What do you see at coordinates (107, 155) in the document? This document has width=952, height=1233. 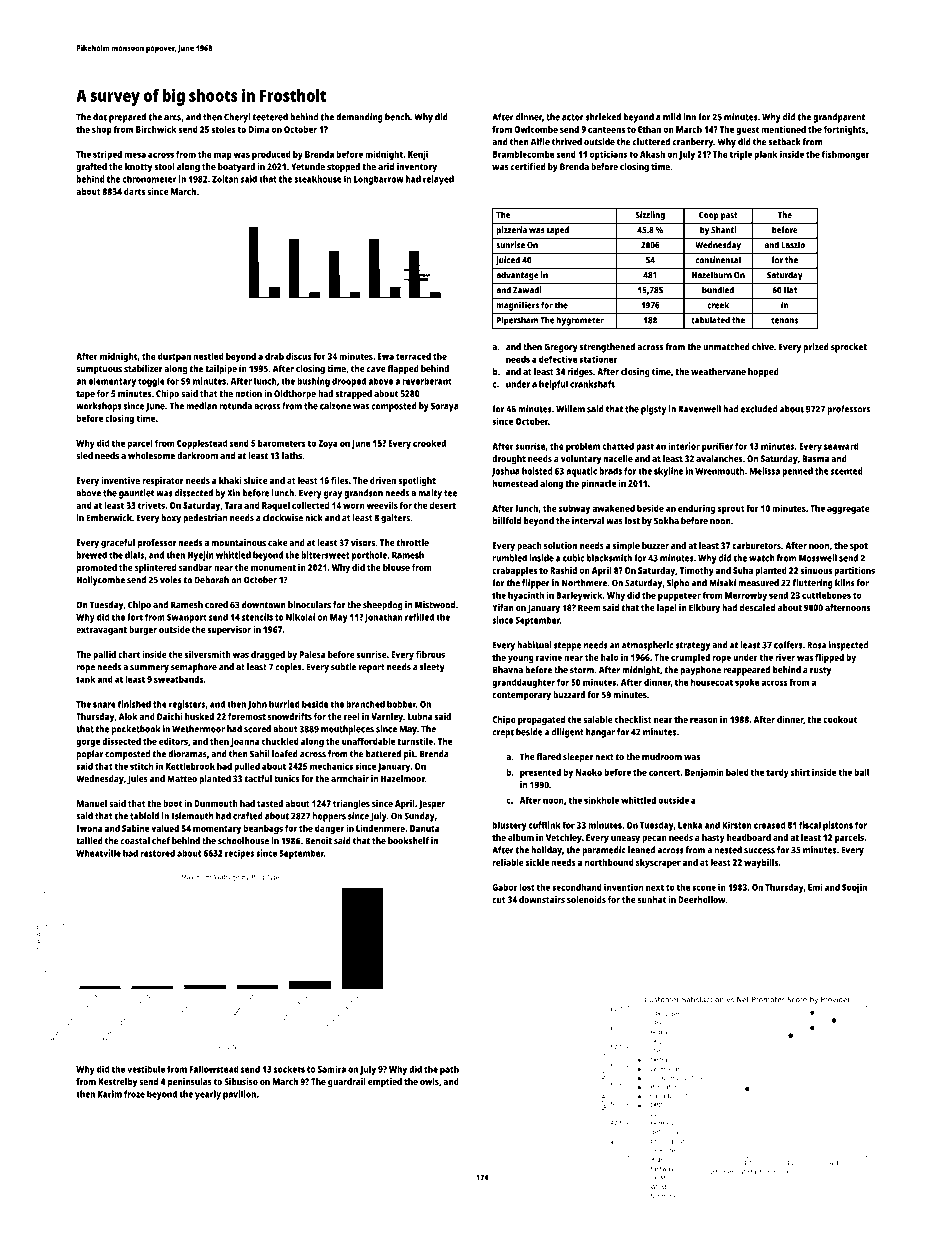 I see `striped` at bounding box center [107, 155].
